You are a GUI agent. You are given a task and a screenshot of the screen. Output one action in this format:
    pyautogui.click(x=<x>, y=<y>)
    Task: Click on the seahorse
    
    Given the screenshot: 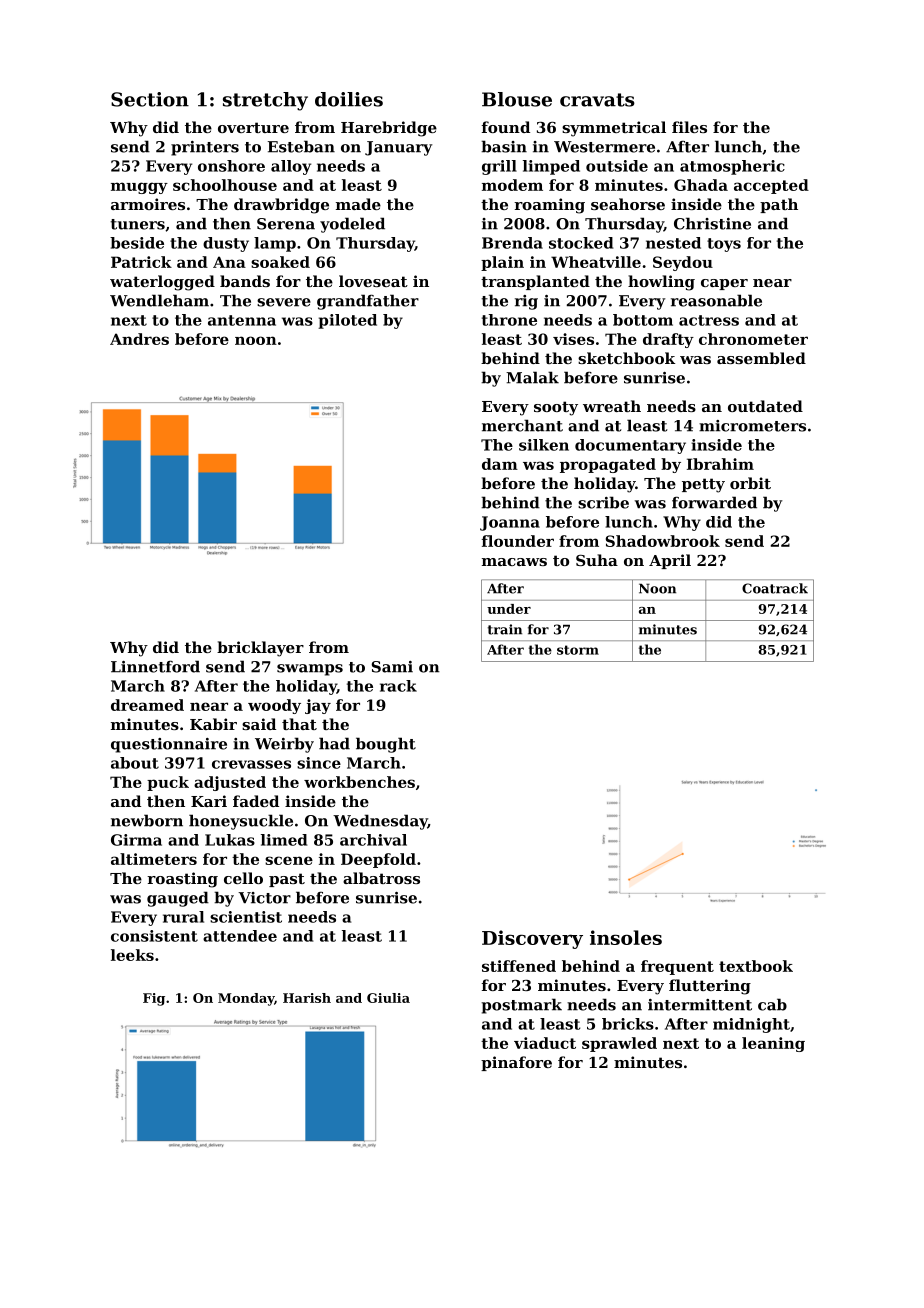 What is the action you would take?
    pyautogui.click(x=628, y=204)
